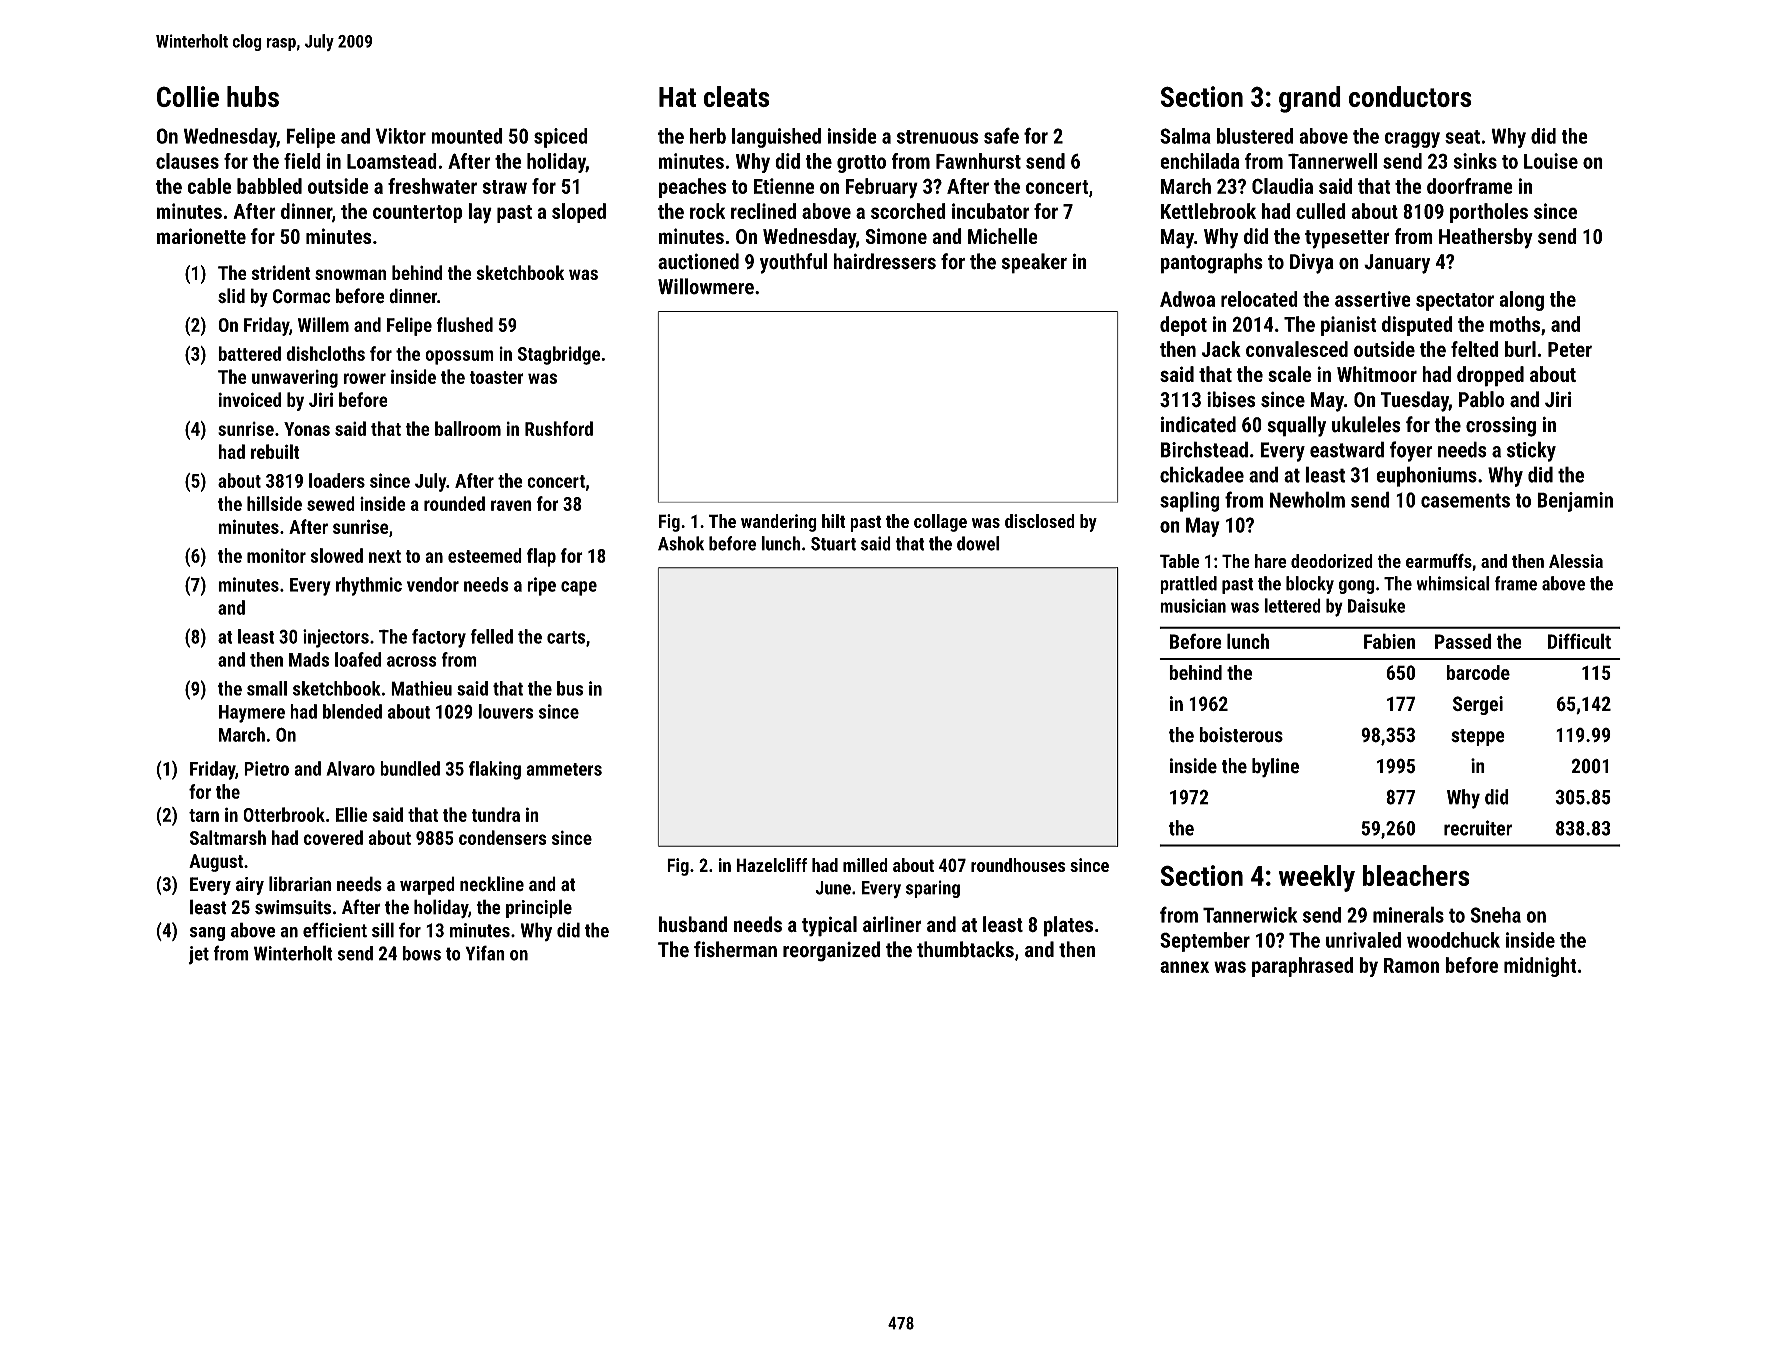 Image resolution: width=1776 pixels, height=1372 pixels. What do you see at coordinates (418, 214) in the screenshot?
I see `countertop` at bounding box center [418, 214].
